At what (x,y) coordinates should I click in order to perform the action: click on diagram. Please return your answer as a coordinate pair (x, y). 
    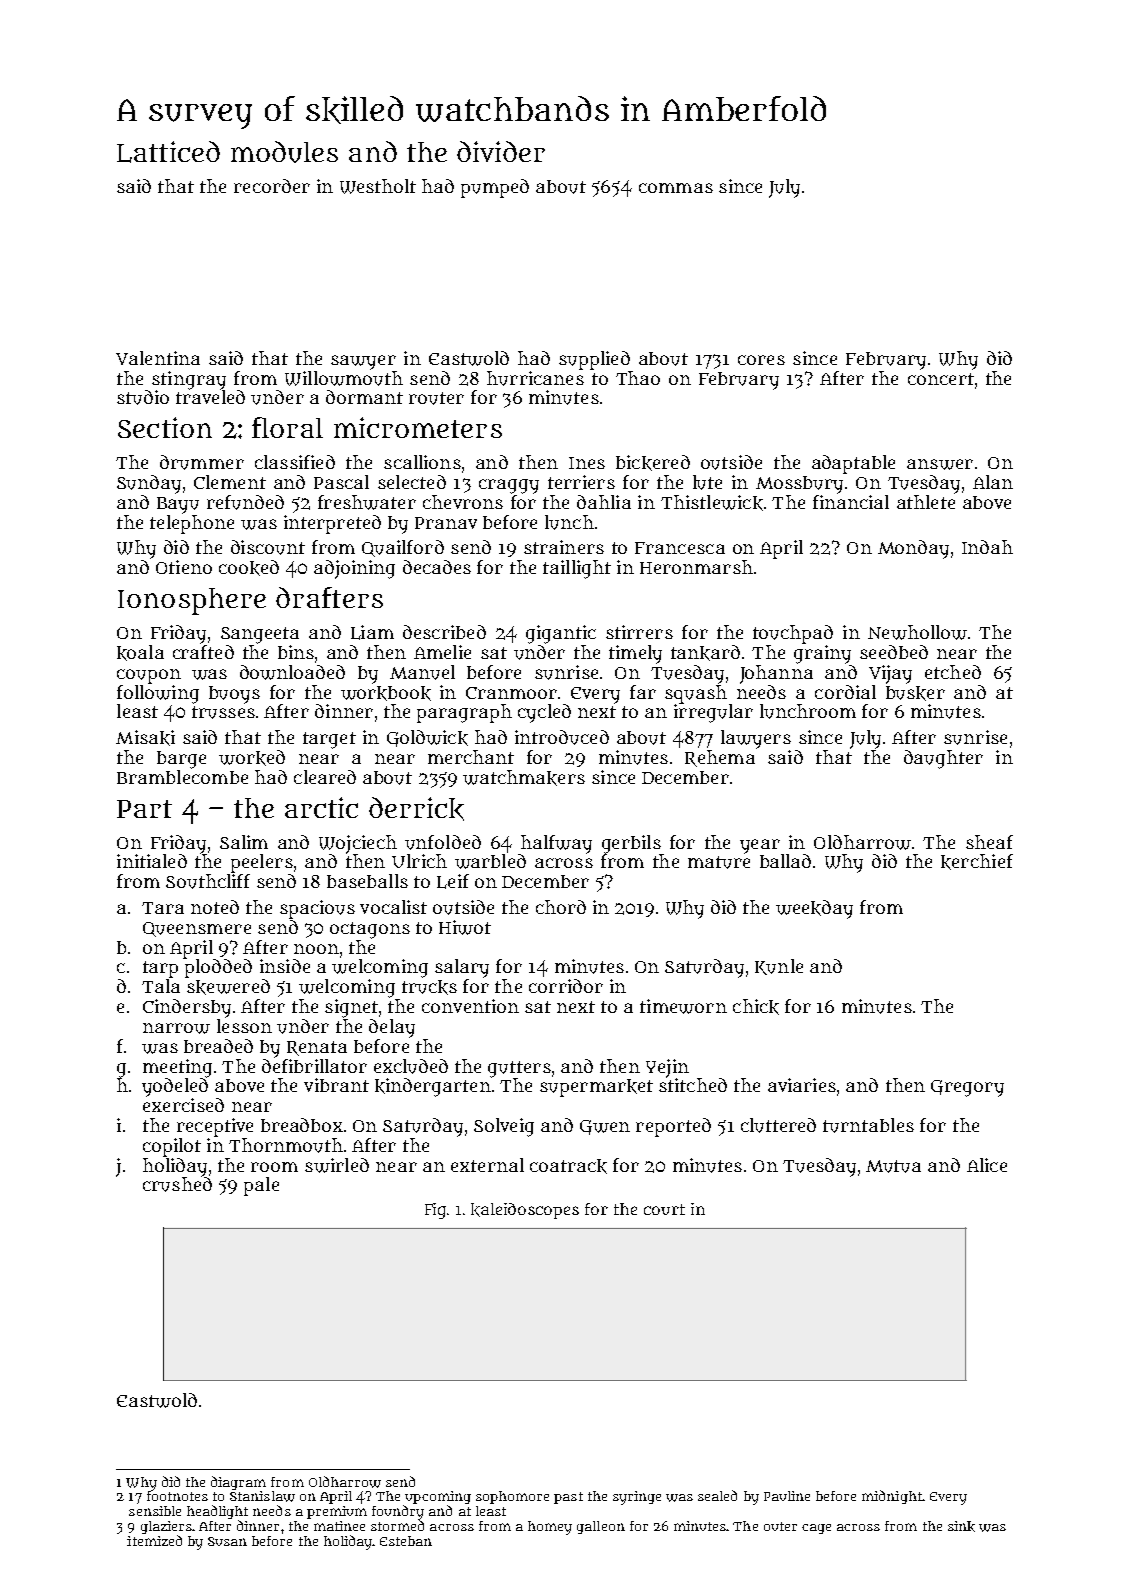
    Looking at the image, I should click on (238, 1483).
